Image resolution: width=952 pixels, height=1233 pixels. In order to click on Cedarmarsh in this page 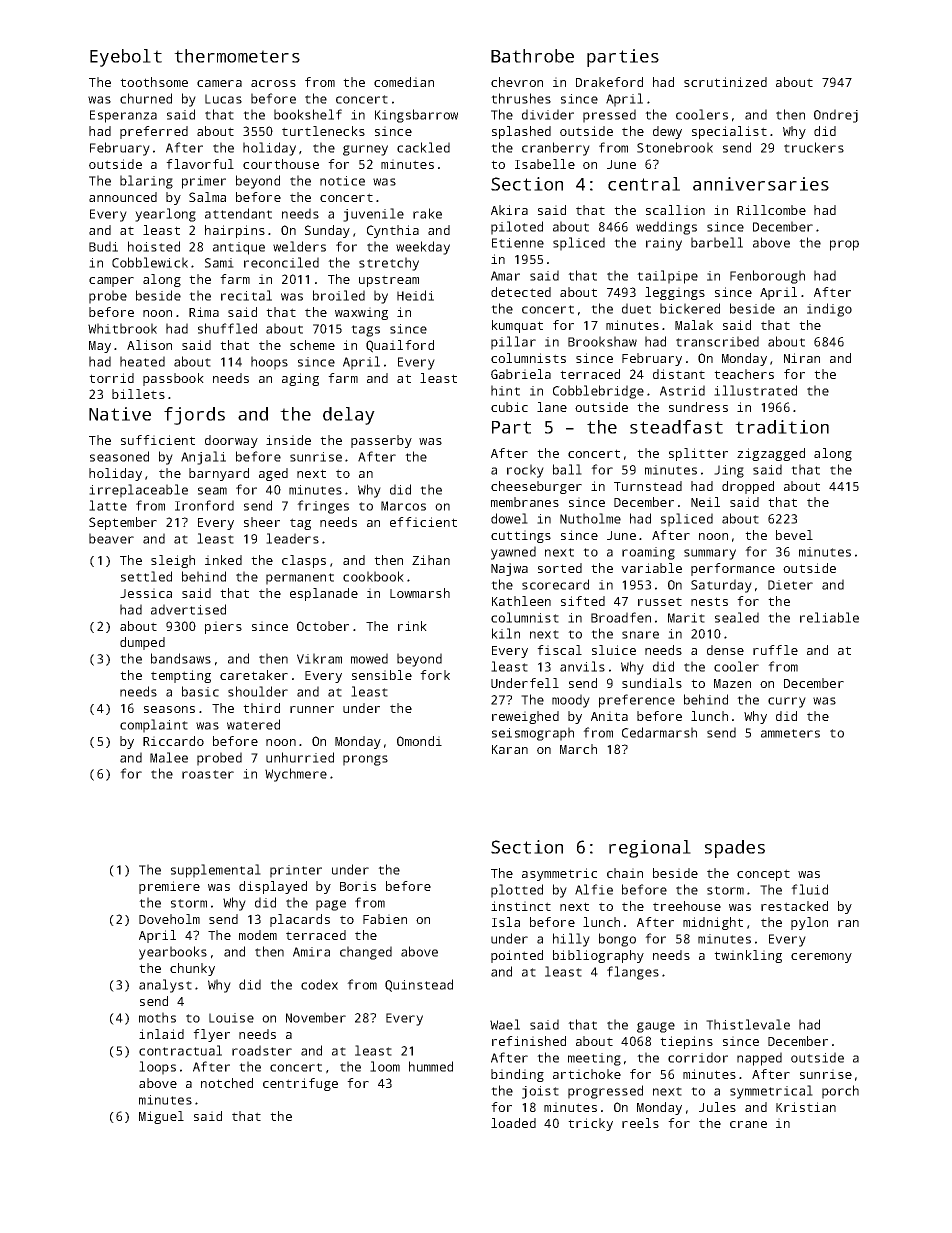, I will do `click(659, 732)`.
